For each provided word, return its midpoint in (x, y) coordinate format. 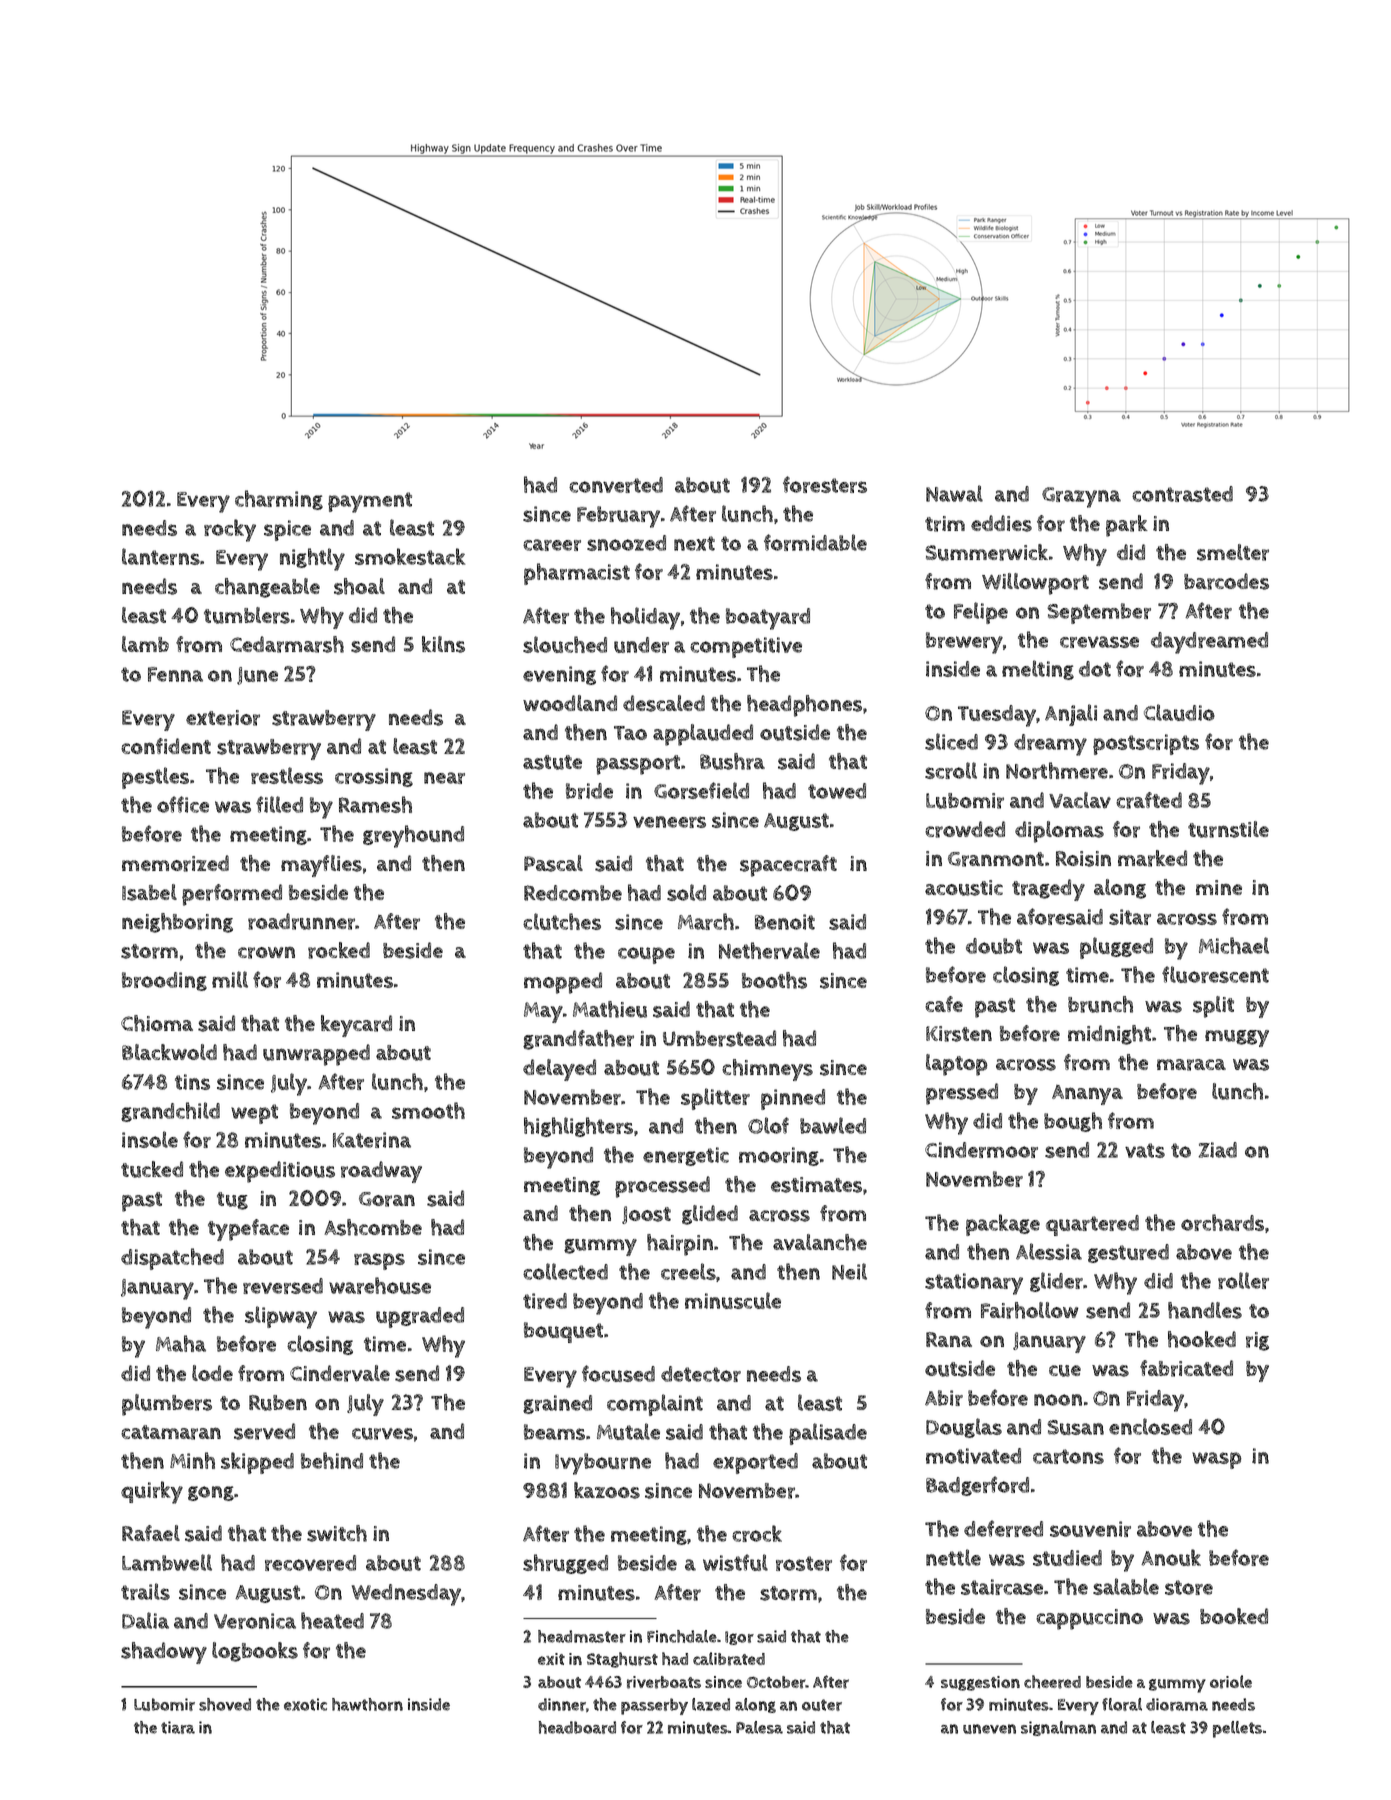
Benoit (785, 922)
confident (166, 746)
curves (382, 1434)
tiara (178, 1727)
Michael (1234, 945)
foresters (825, 484)
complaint (655, 1405)
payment (370, 502)
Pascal (553, 863)
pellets (1237, 1729)
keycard (356, 1026)
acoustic (964, 888)
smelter (1233, 552)
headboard (577, 1727)
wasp (1217, 1460)
